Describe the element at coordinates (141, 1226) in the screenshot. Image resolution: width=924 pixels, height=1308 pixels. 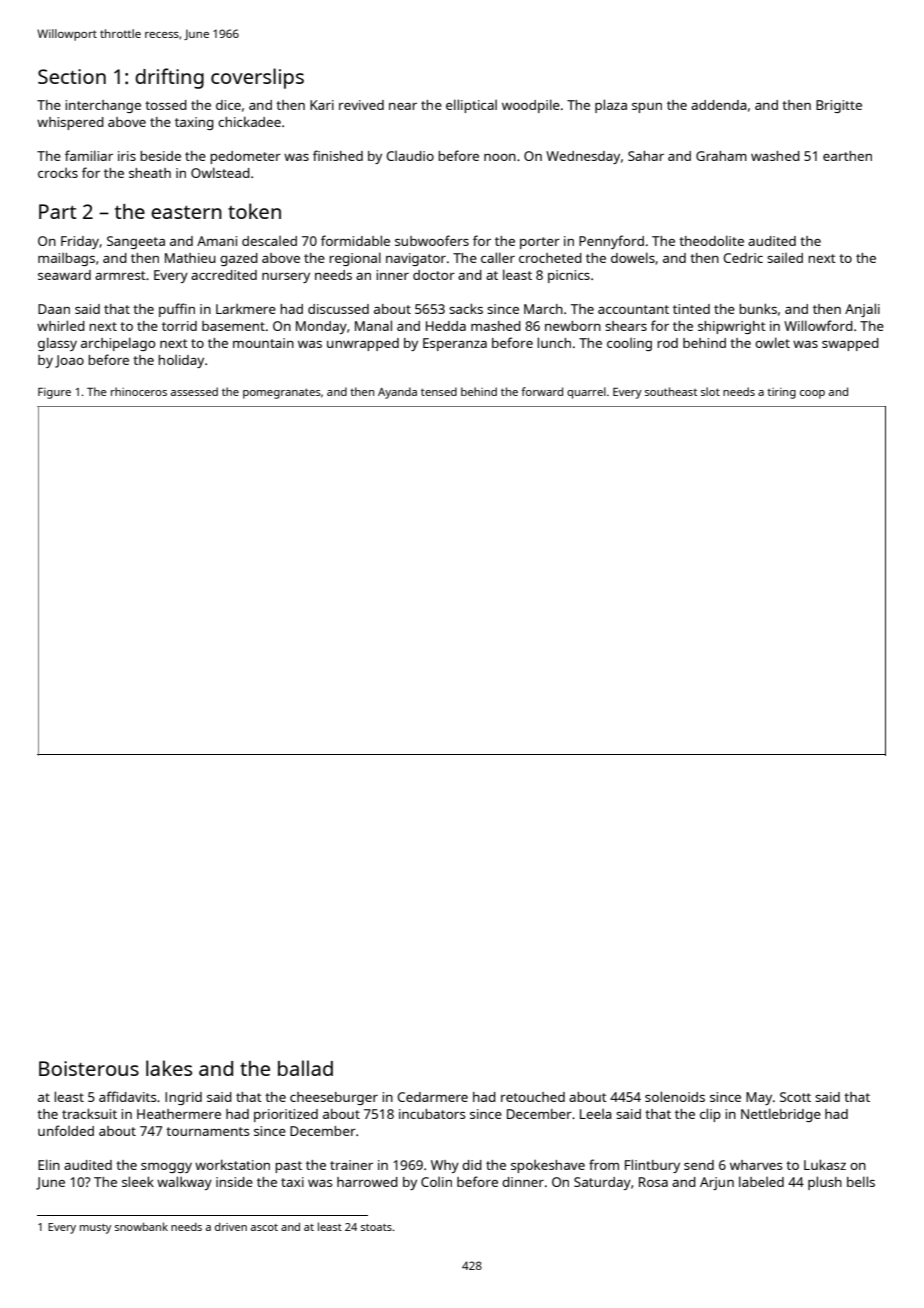
I see `snowbank` at that location.
